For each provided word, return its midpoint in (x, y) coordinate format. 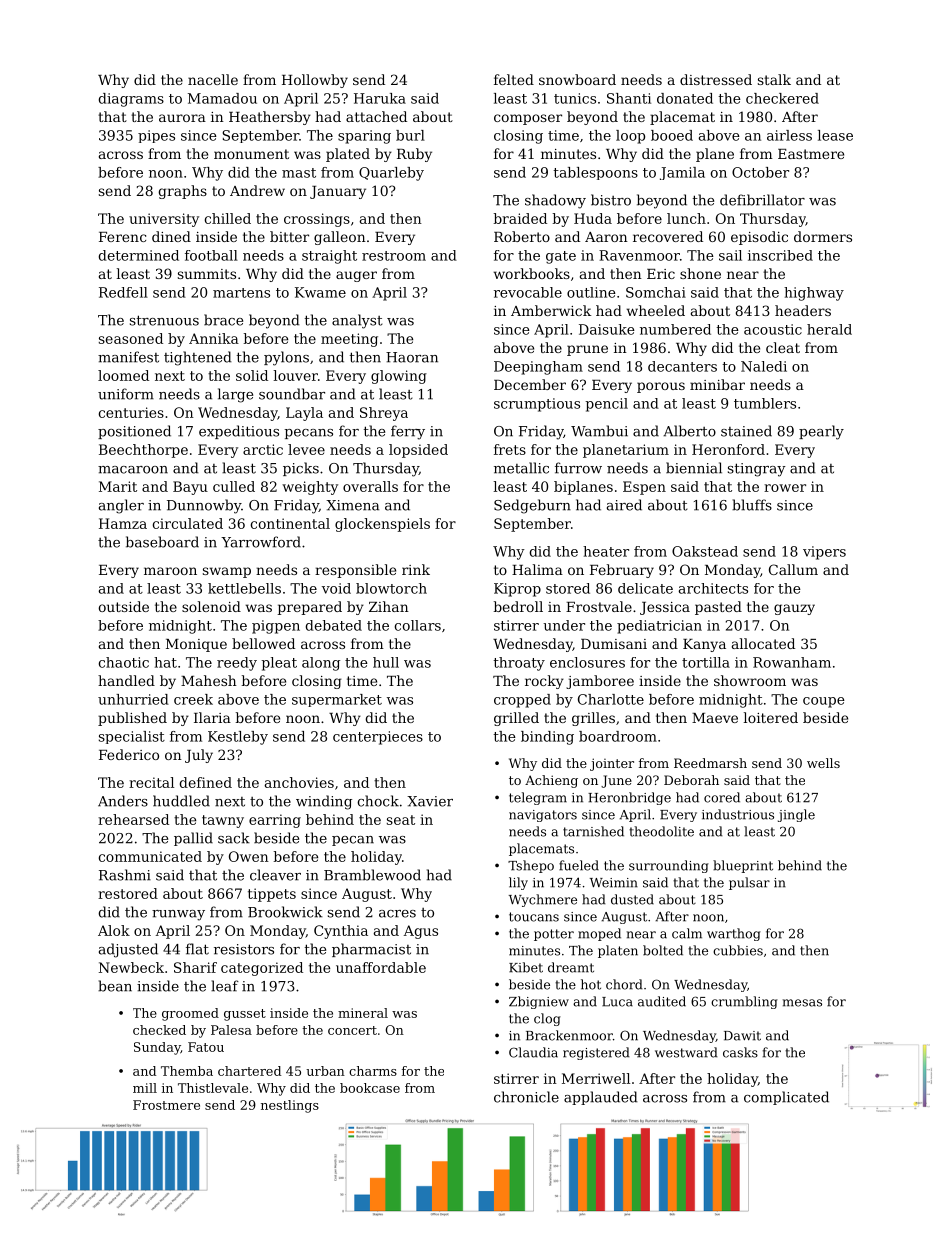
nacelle (213, 79)
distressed (716, 79)
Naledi (764, 366)
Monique (196, 645)
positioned (134, 432)
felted (514, 79)
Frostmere (166, 1105)
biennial (694, 468)
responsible (355, 571)
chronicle (526, 1097)
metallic (521, 468)
